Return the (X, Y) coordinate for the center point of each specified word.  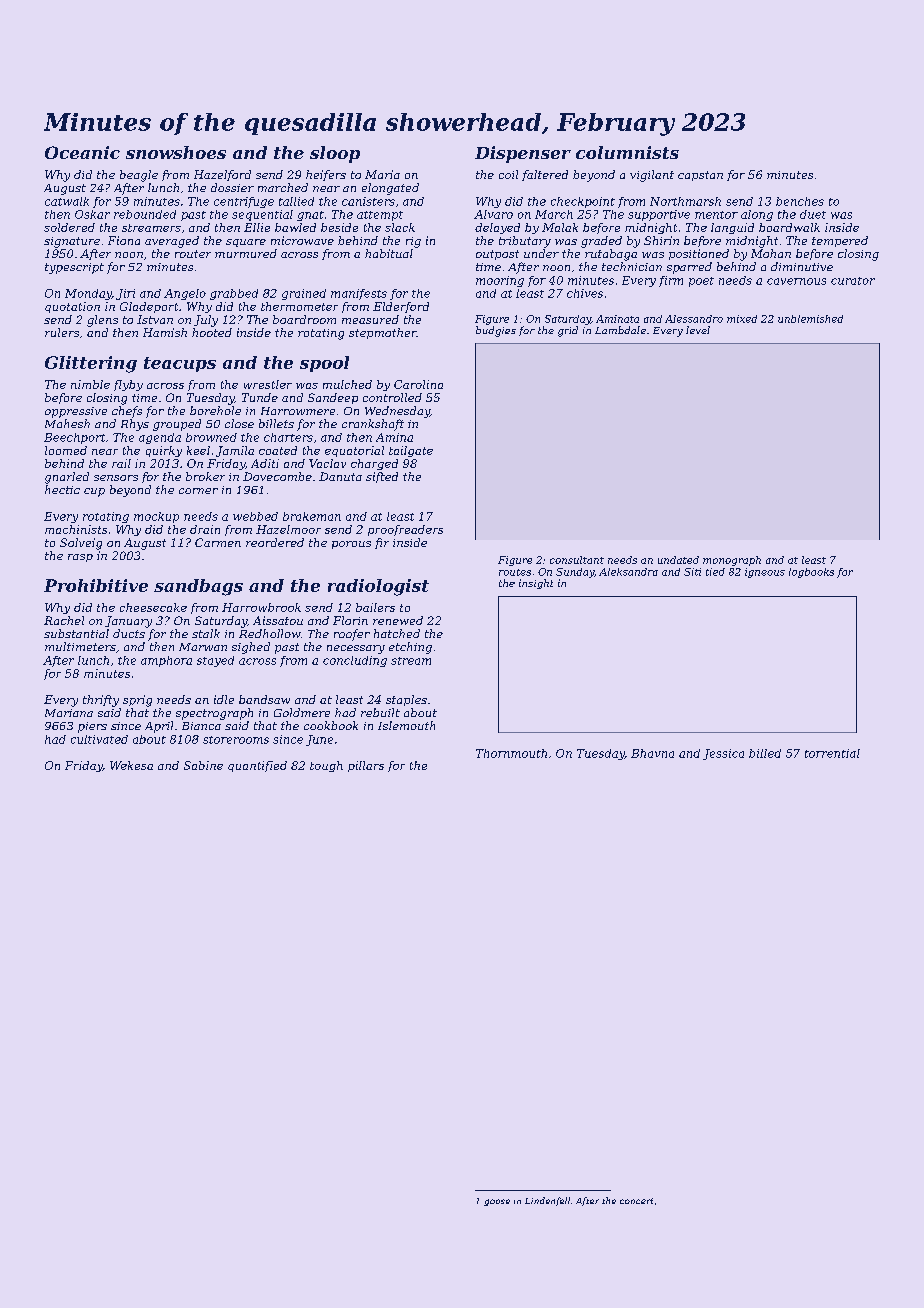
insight (536, 584)
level (698, 330)
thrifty (101, 701)
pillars (366, 766)
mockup (156, 517)
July (206, 321)
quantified (257, 766)
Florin (350, 620)
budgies (496, 331)
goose (497, 1202)
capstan (700, 176)
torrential (832, 753)
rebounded (145, 214)
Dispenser (523, 154)
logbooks (811, 573)
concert (636, 1201)
